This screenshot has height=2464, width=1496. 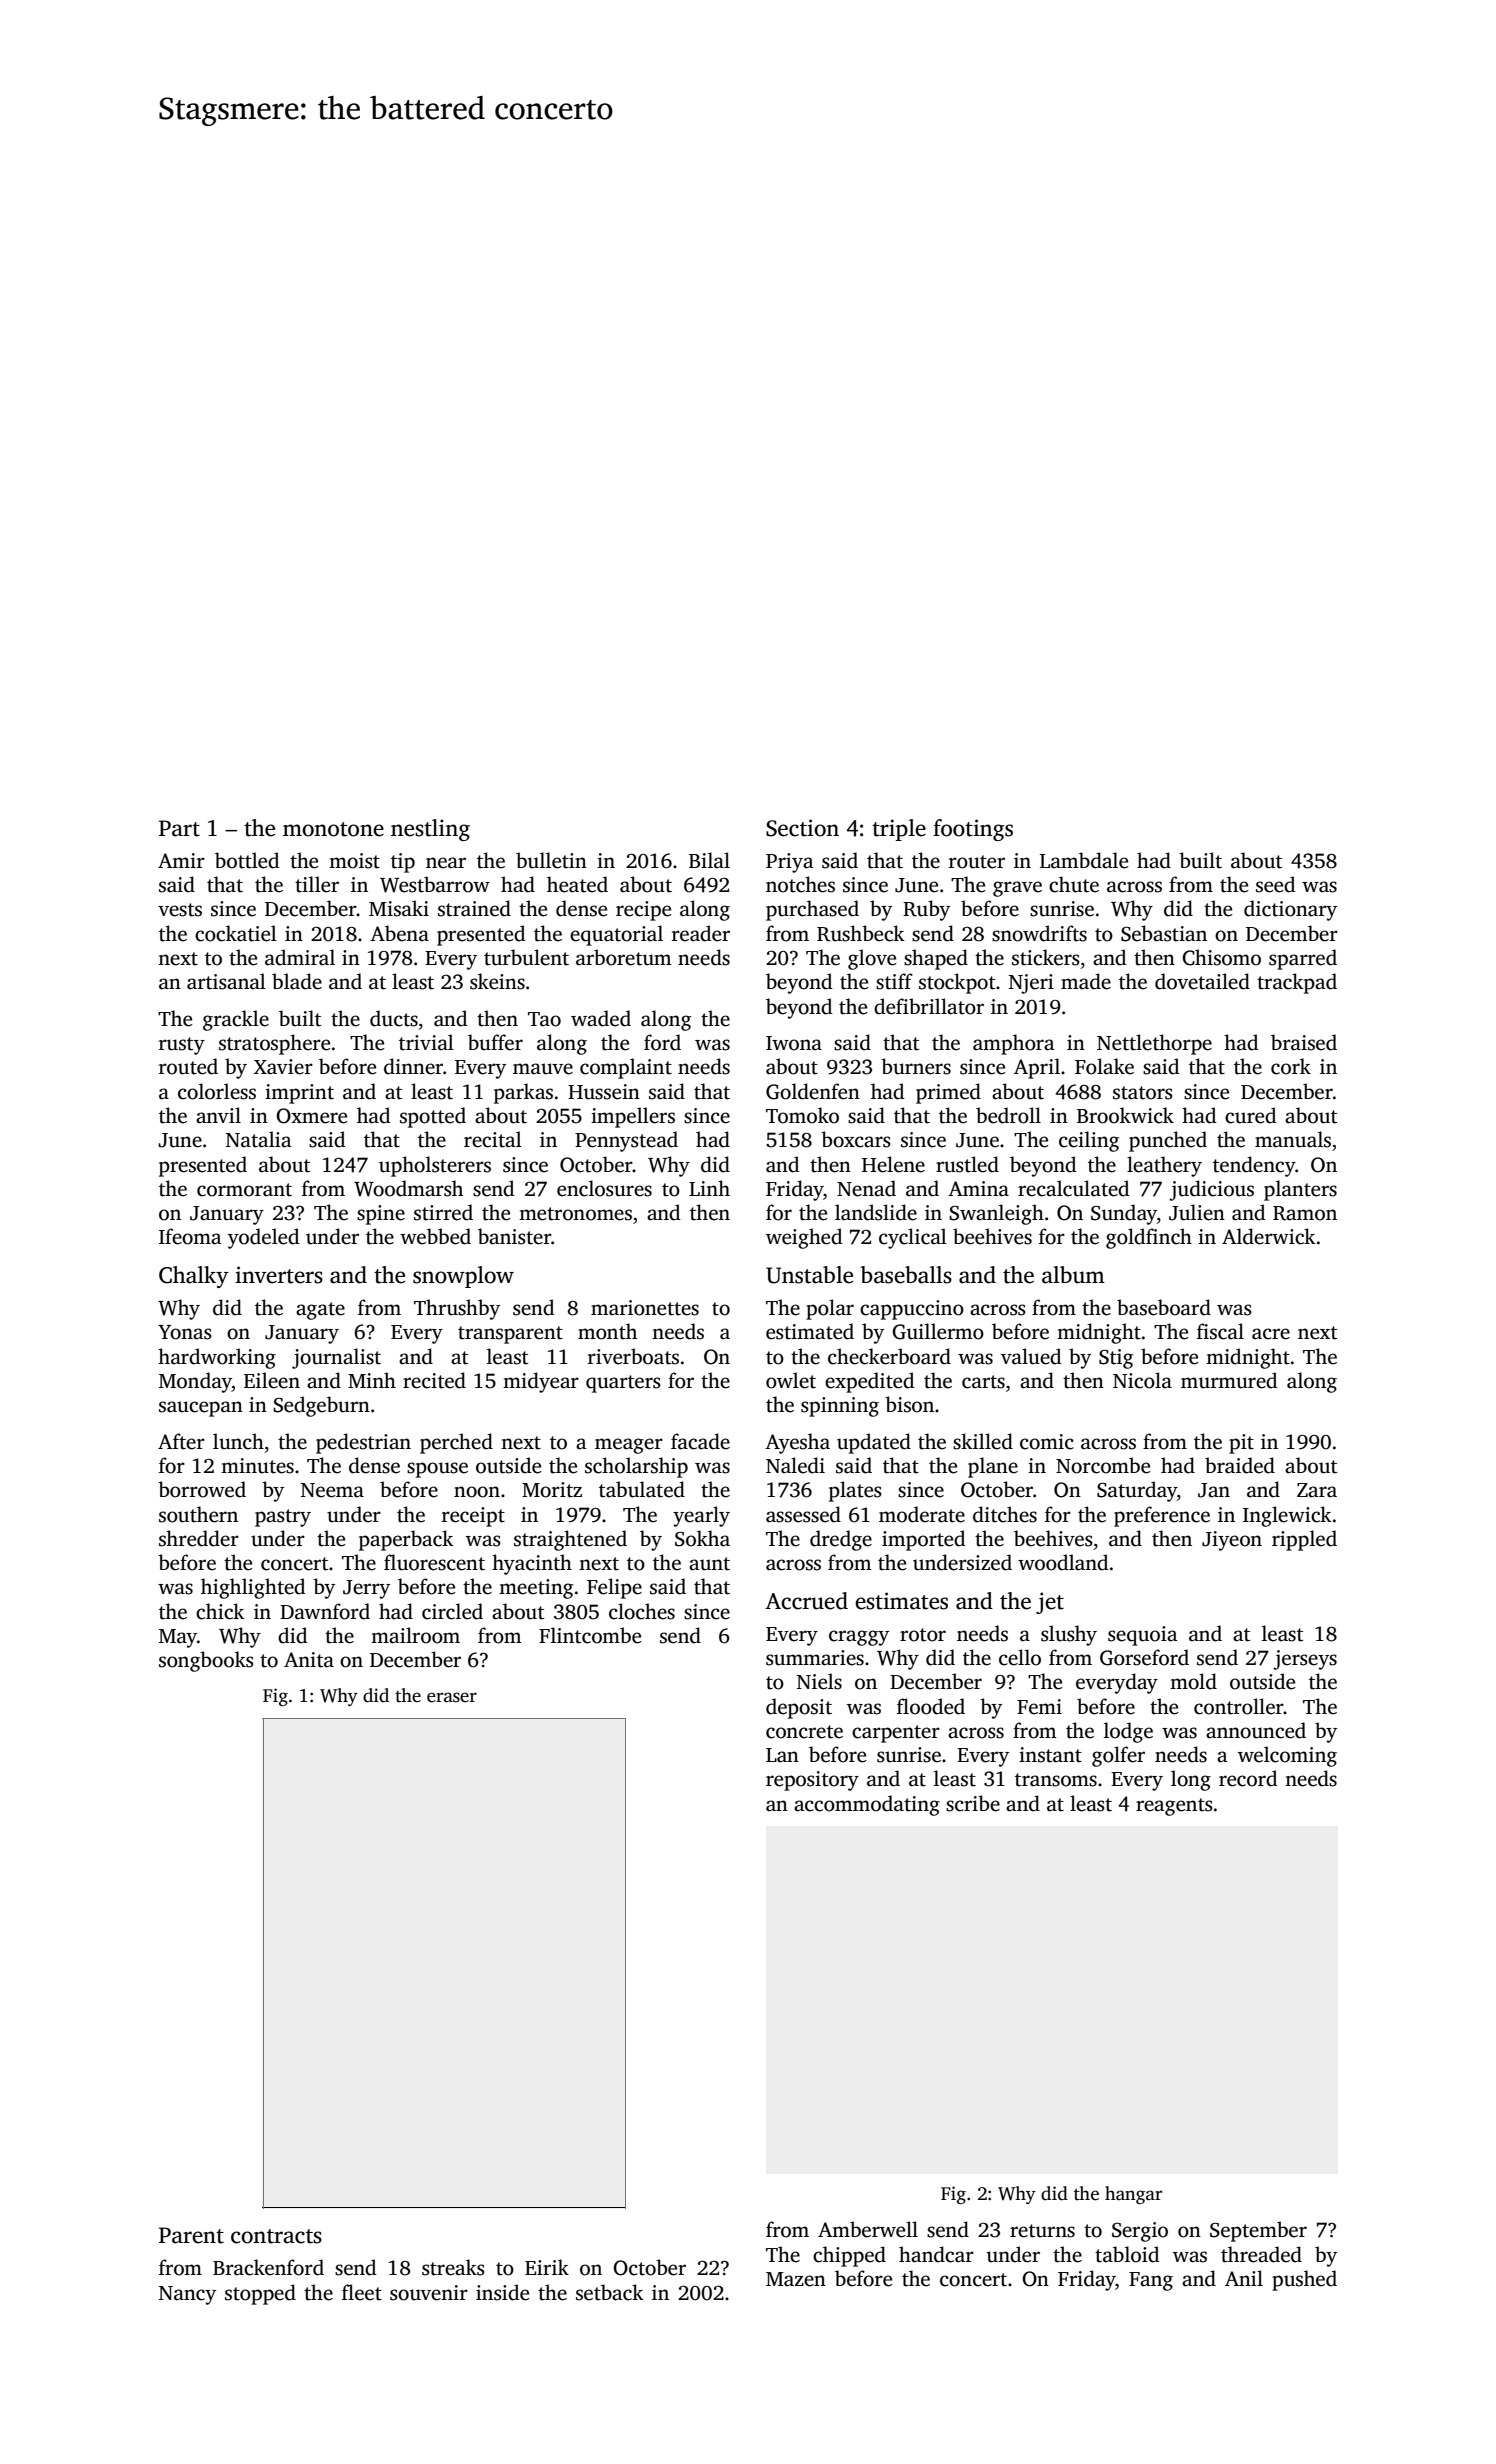 What do you see at coordinates (983, 1382) in the screenshot?
I see `carts` at bounding box center [983, 1382].
